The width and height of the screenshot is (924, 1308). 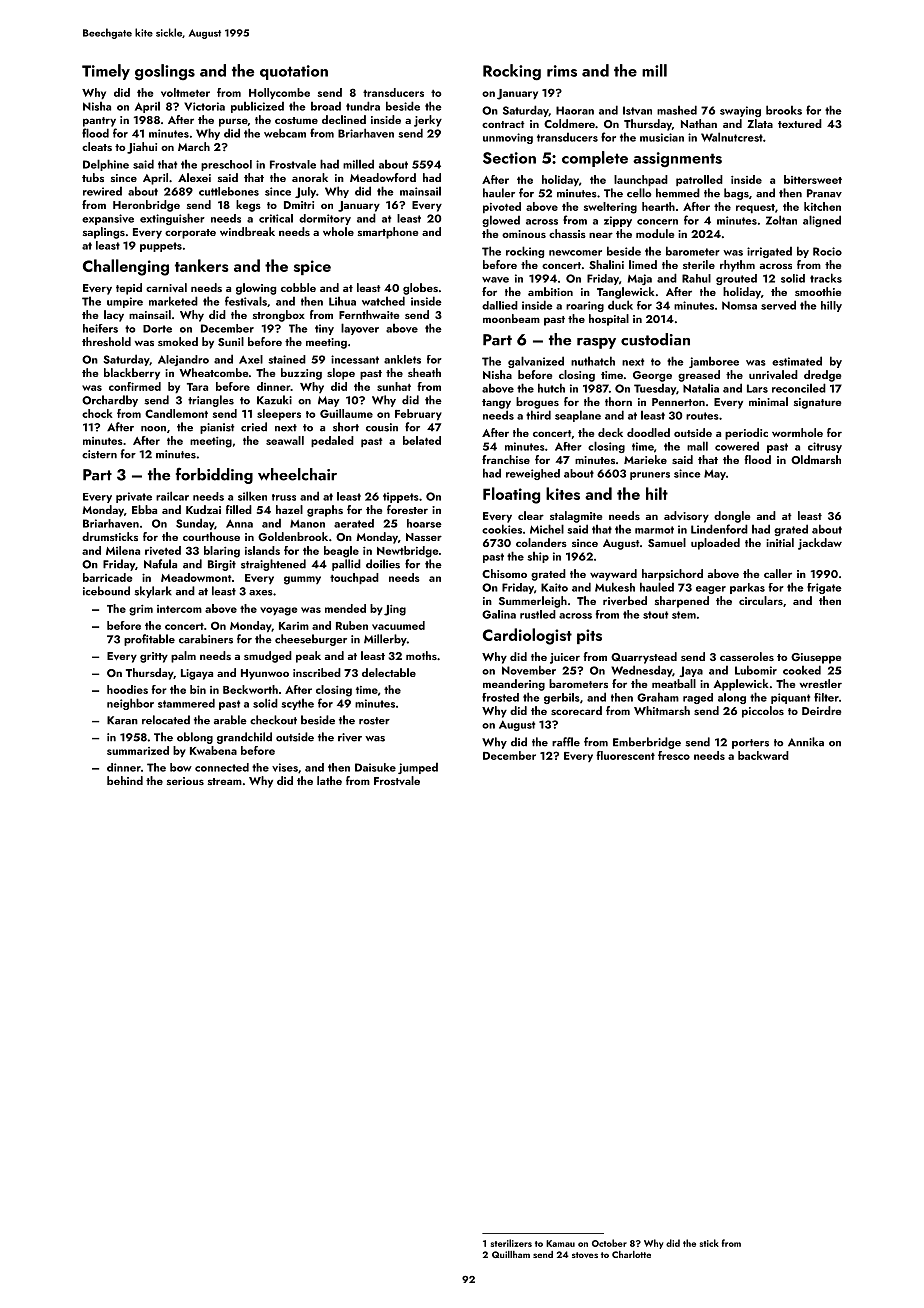 I want to click on October, so click(x=609, y=1243).
